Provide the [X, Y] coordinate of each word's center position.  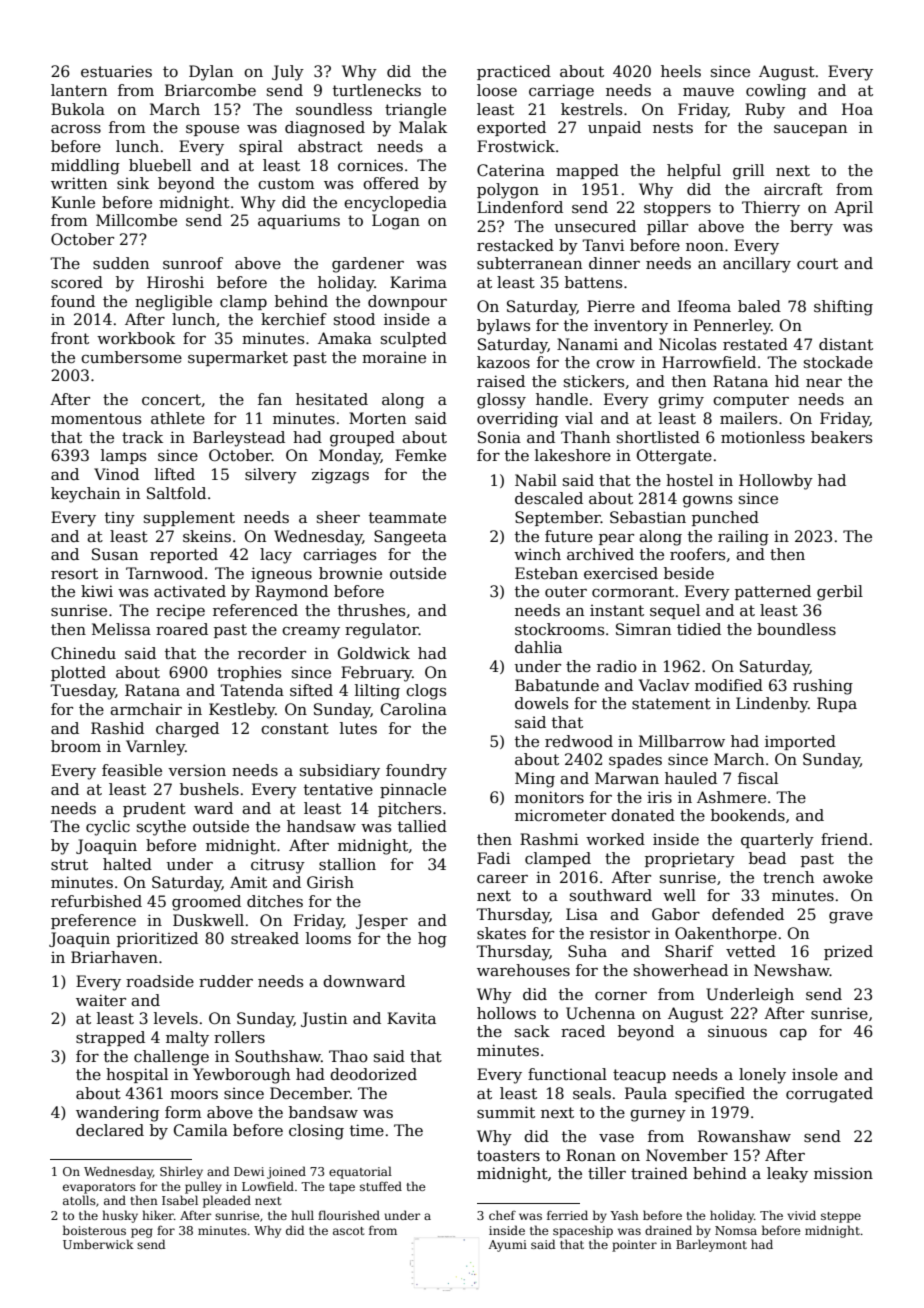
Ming [535, 780]
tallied [422, 826]
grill [748, 172]
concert [171, 400]
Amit [248, 882]
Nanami [587, 344]
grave [851, 918]
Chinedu [83, 653]
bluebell [160, 165]
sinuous [737, 1031]
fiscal [758, 778]
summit [506, 1112]
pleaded [227, 1201]
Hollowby [776, 482]
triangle [415, 111]
